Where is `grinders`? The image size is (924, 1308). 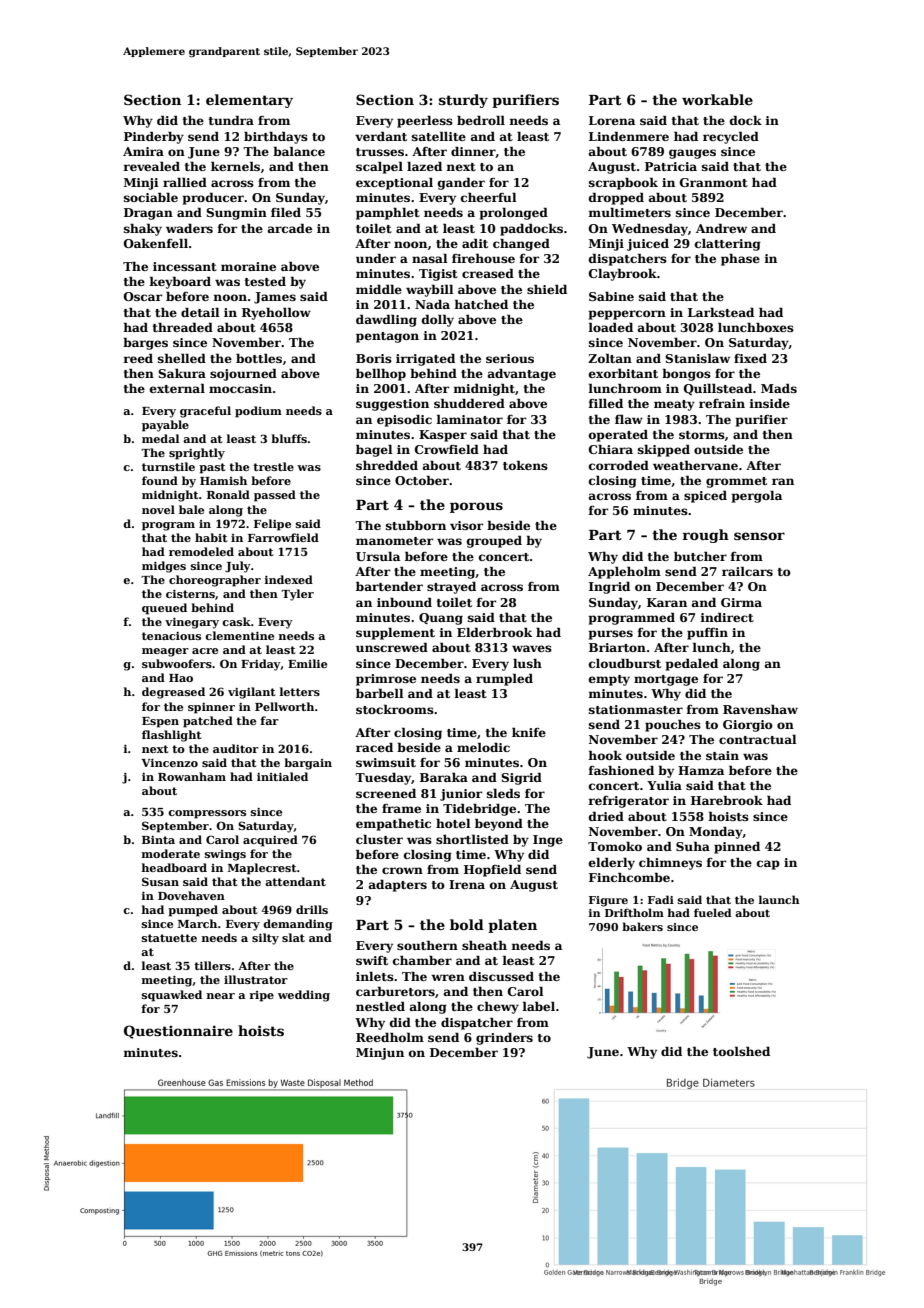 grinders is located at coordinates (504, 1038).
